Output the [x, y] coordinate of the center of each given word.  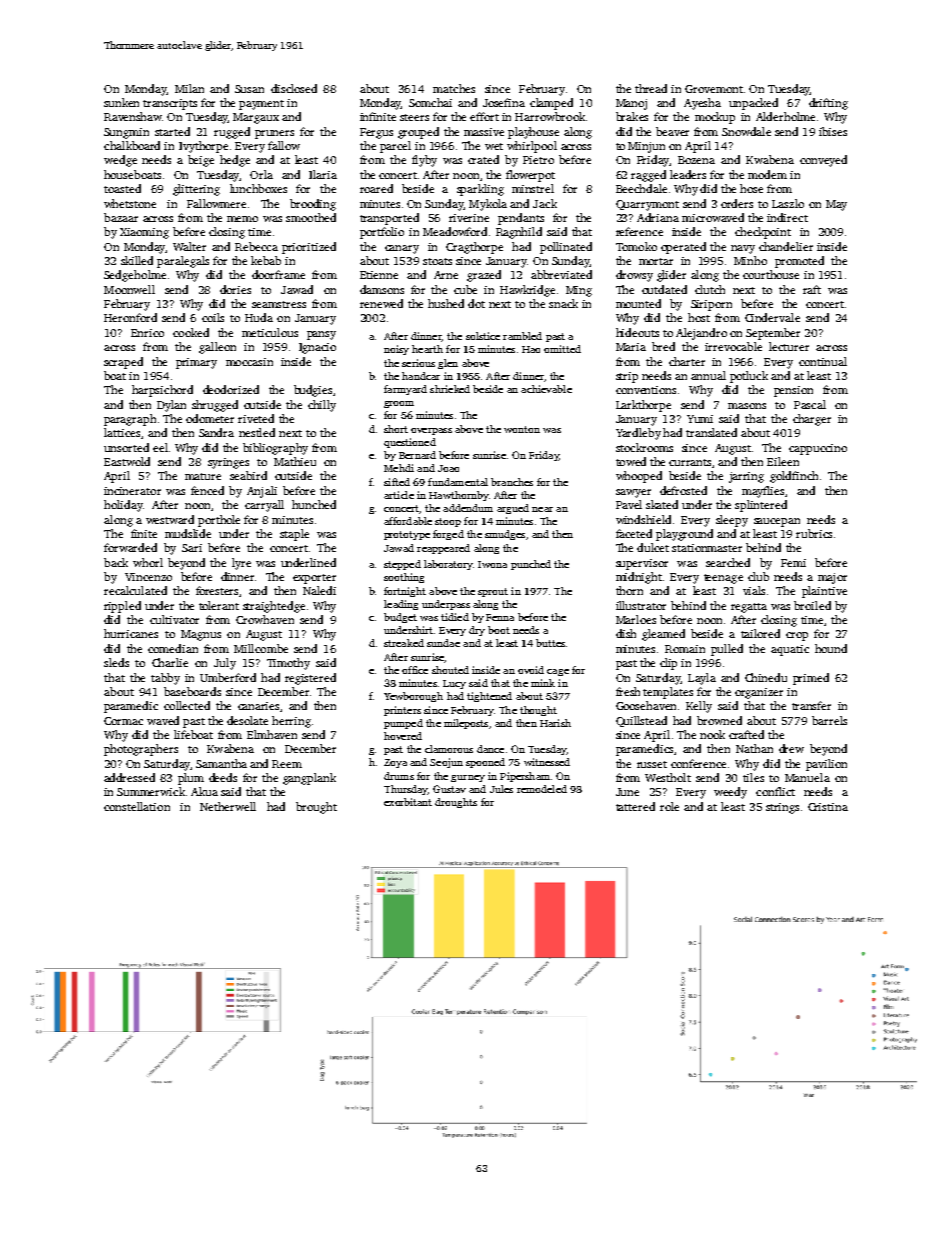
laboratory [448, 565]
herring [291, 722]
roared [376, 188]
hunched [314, 504]
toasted [122, 188]
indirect [787, 217]
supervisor [642, 564]
